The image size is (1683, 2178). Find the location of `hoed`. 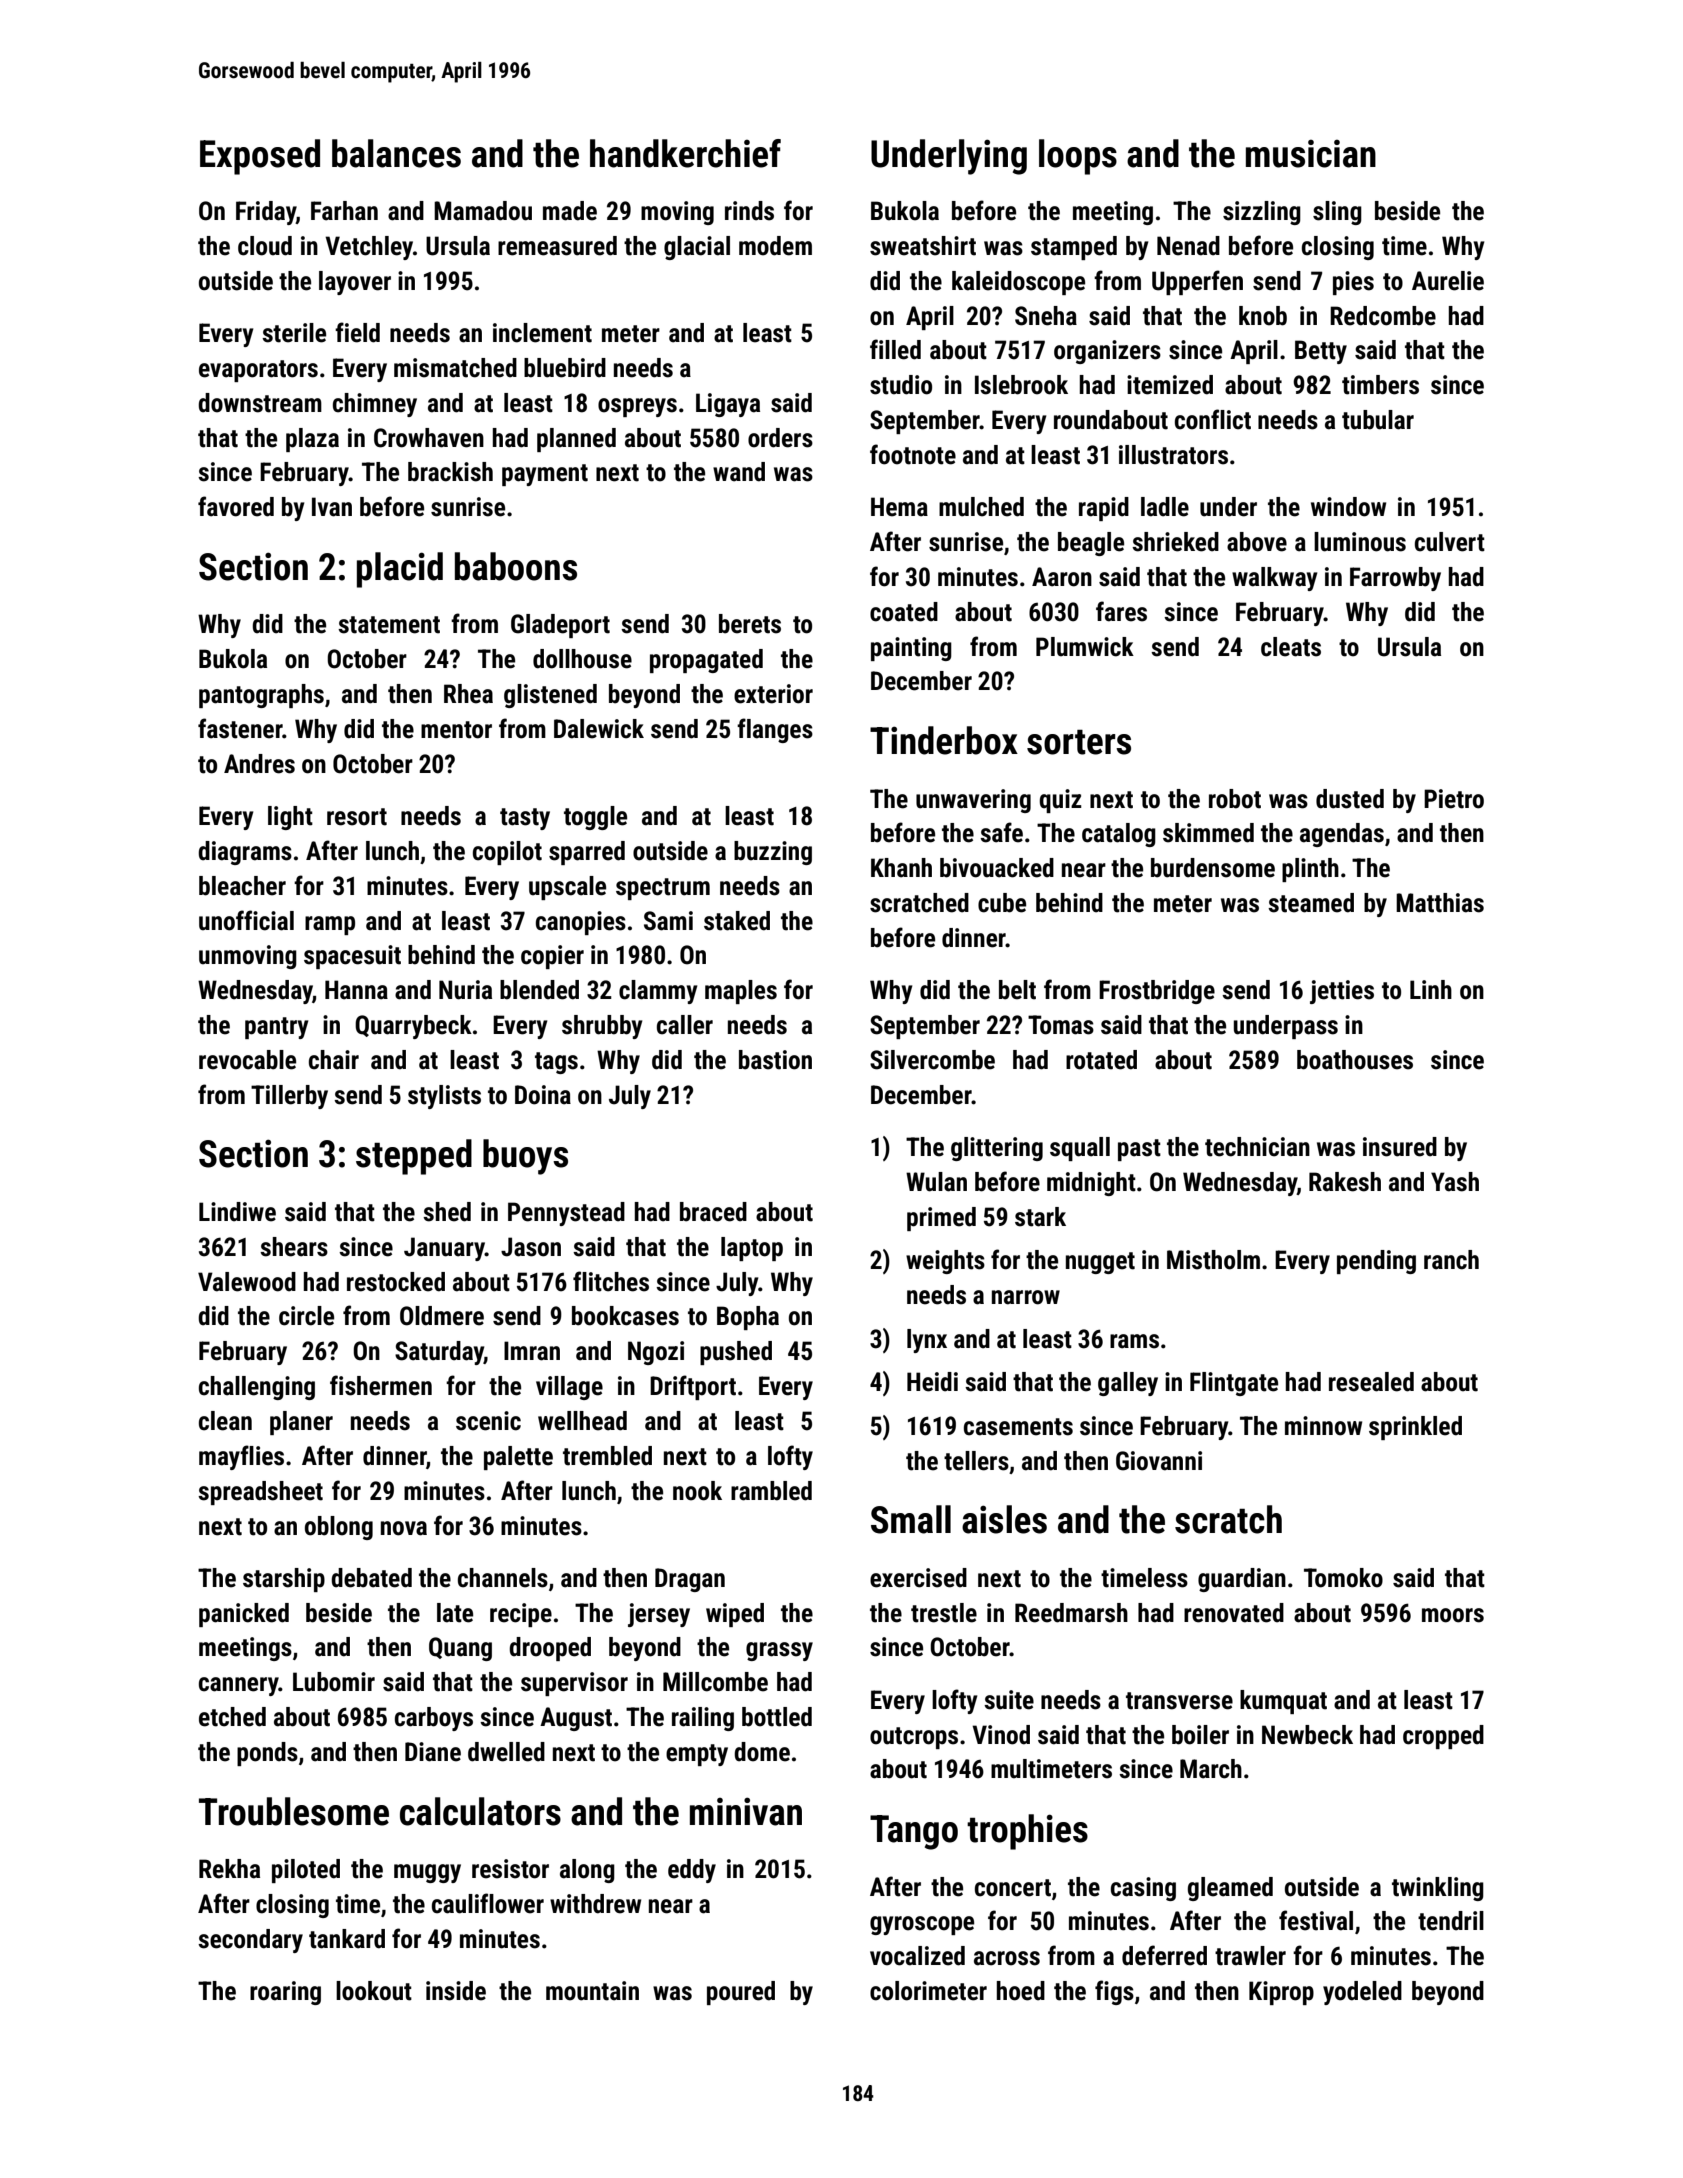

hoed is located at coordinates (1021, 1991).
